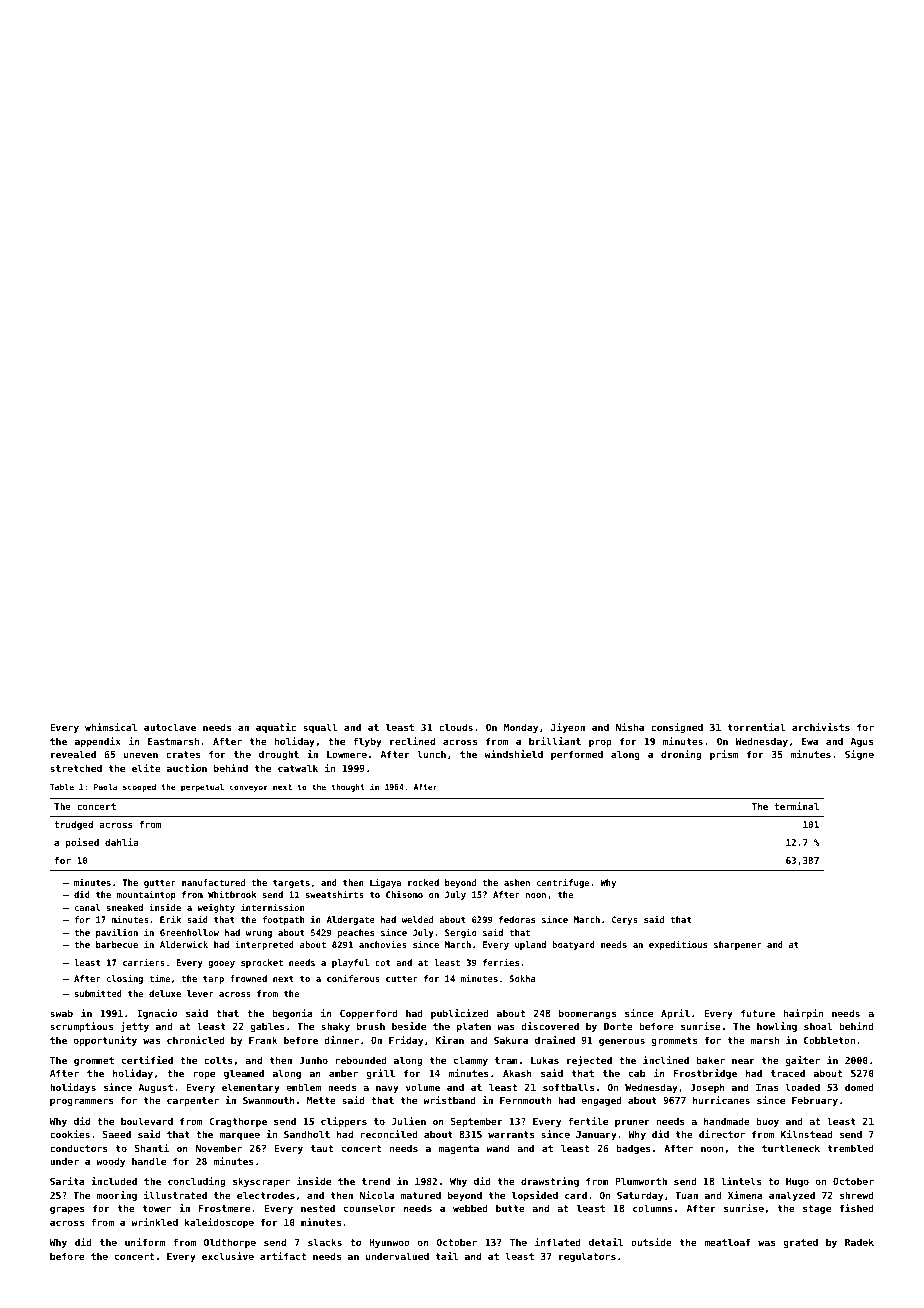  What do you see at coordinates (88, 907) in the screenshot?
I see `canal` at bounding box center [88, 907].
